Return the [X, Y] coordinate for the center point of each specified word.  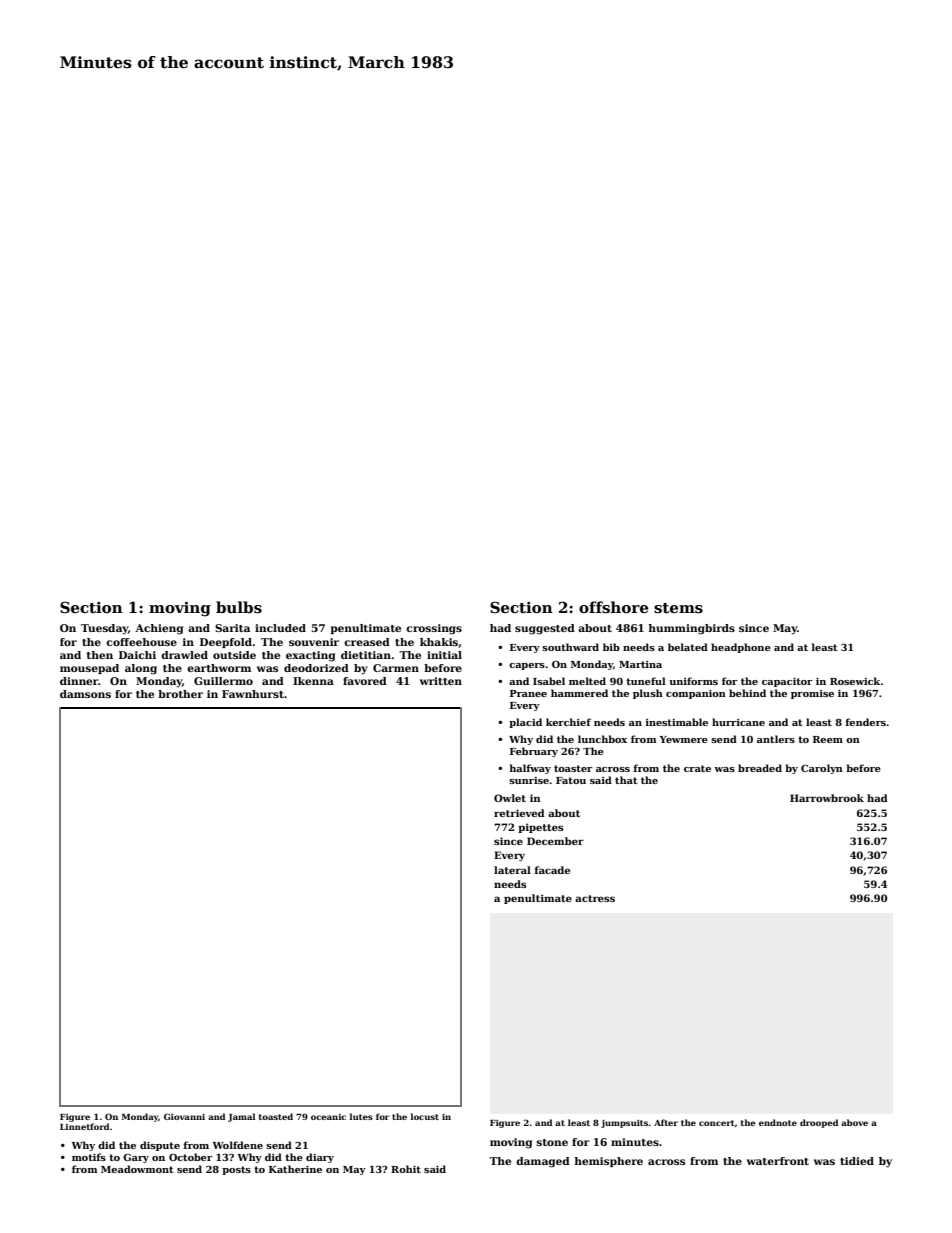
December [555, 841]
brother [180, 694]
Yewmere [683, 739]
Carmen [396, 668]
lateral [512, 870]
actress [595, 898]
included [280, 628]
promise [812, 694]
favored [365, 681]
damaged [543, 1162]
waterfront [778, 1161]
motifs [89, 1157]
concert [717, 1123]
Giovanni [184, 1116]
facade [552, 870]
